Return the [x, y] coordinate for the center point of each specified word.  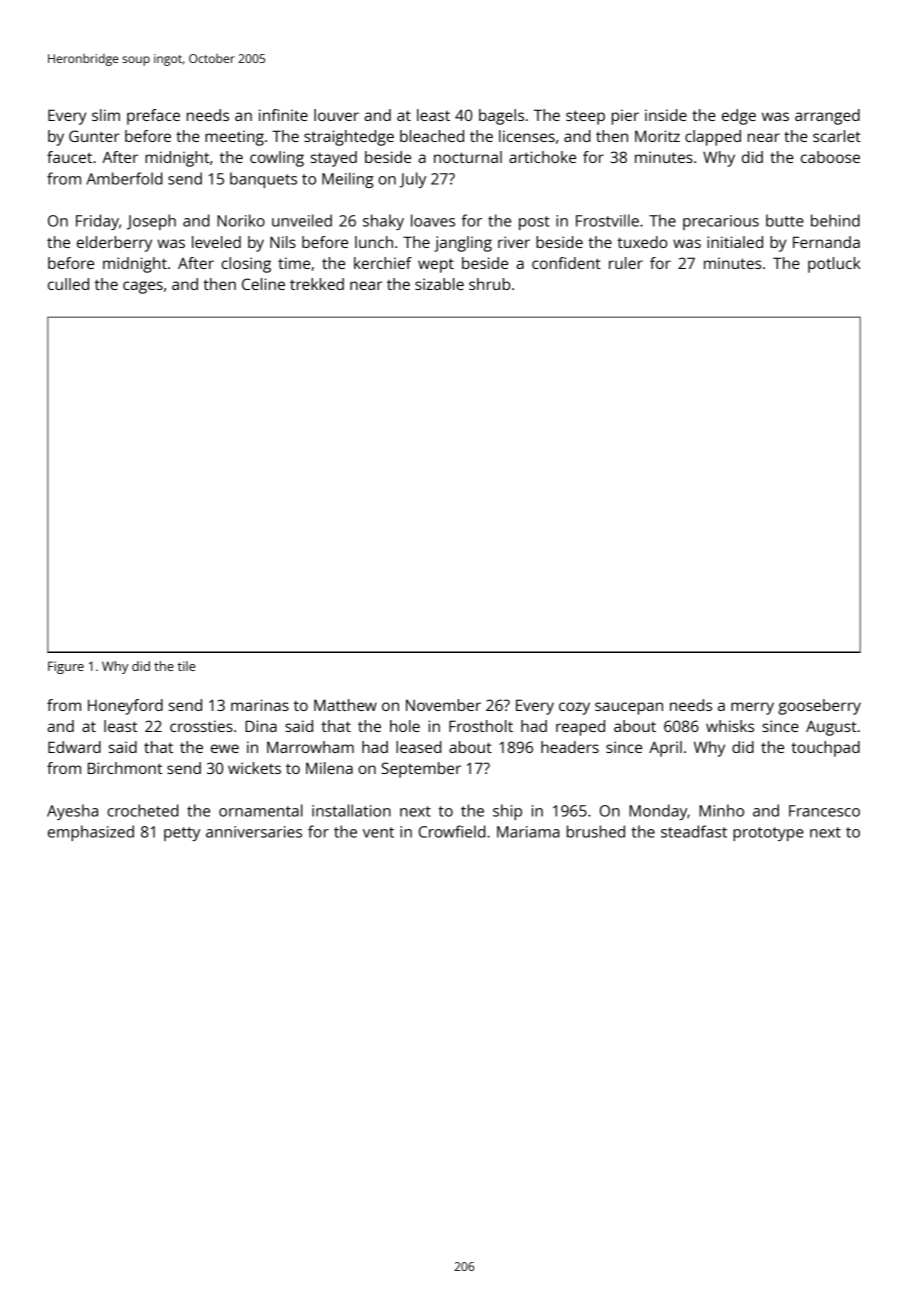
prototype [768, 834]
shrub [489, 284]
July [412, 180]
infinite [283, 115]
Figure [66, 667]
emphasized [91, 833]
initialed [735, 242]
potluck [834, 265]
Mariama [528, 832]
